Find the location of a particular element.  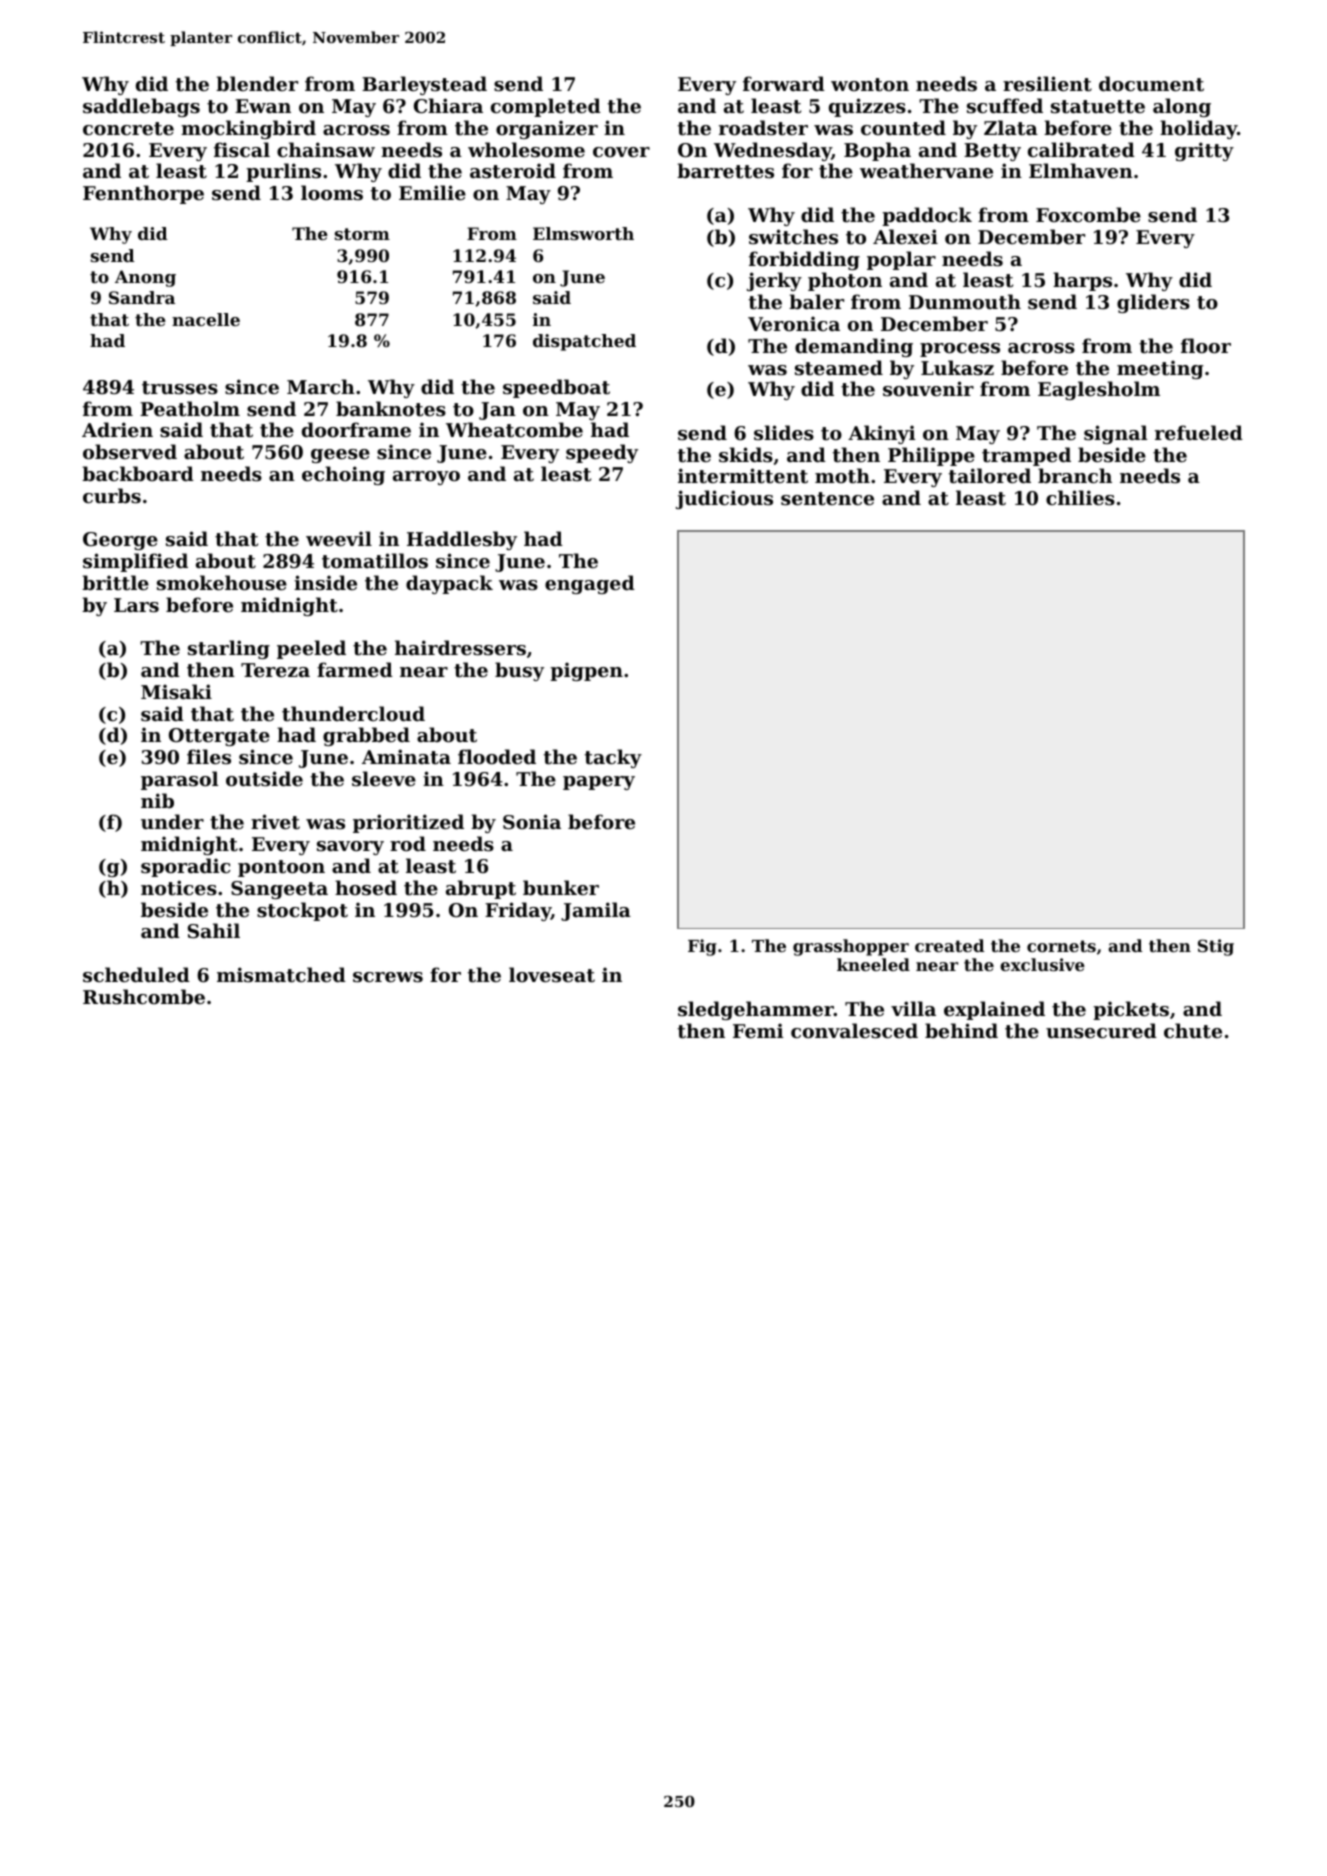

sentence is located at coordinates (827, 499).
